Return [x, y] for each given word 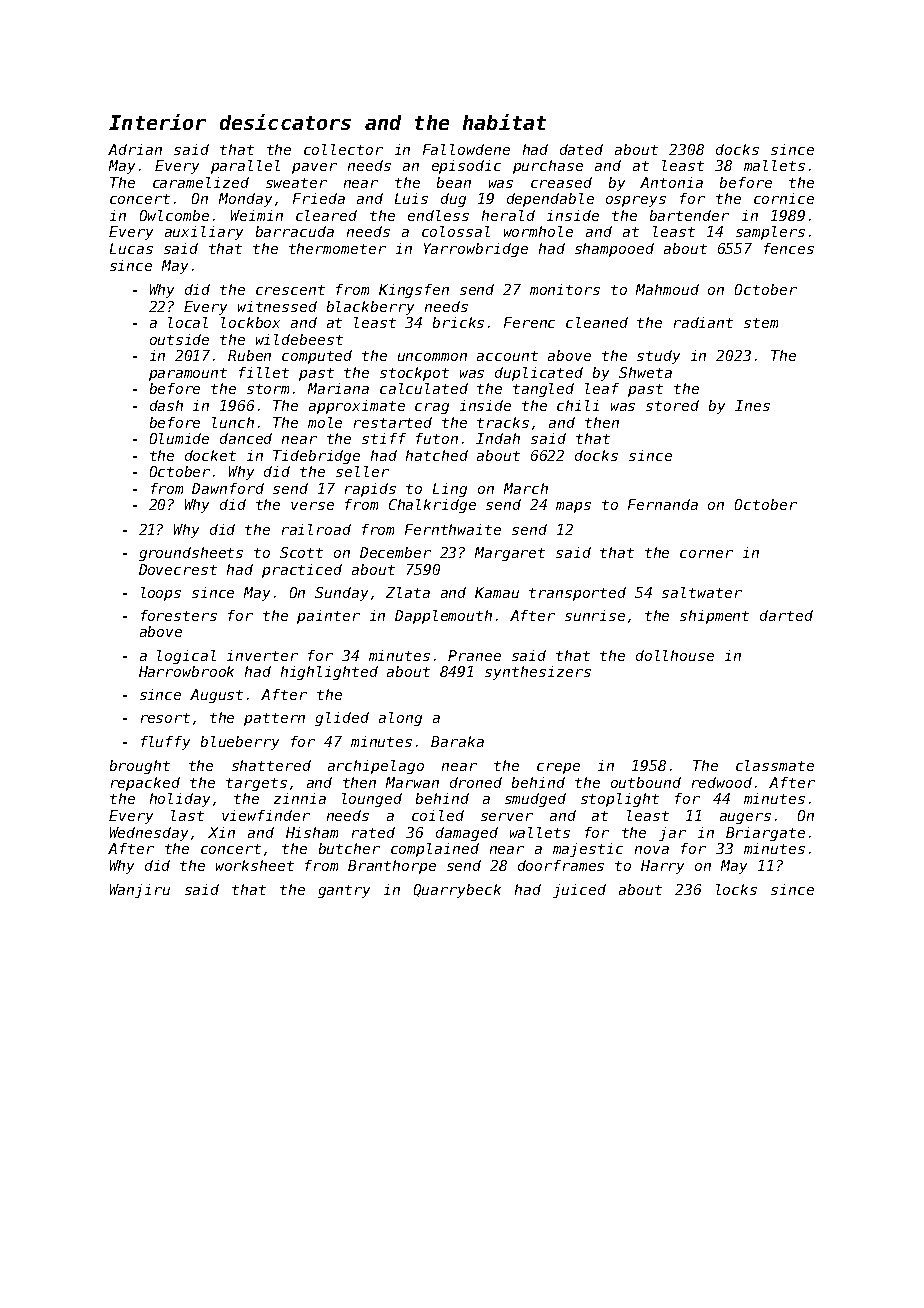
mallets [774, 165]
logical [186, 657]
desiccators [285, 122]
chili [578, 405]
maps [573, 507]
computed [317, 357]
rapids [370, 490]
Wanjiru [140, 891]
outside [179, 339]
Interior [157, 122]
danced [246, 438]
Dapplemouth [443, 617]
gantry [344, 891]
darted [786, 615]
